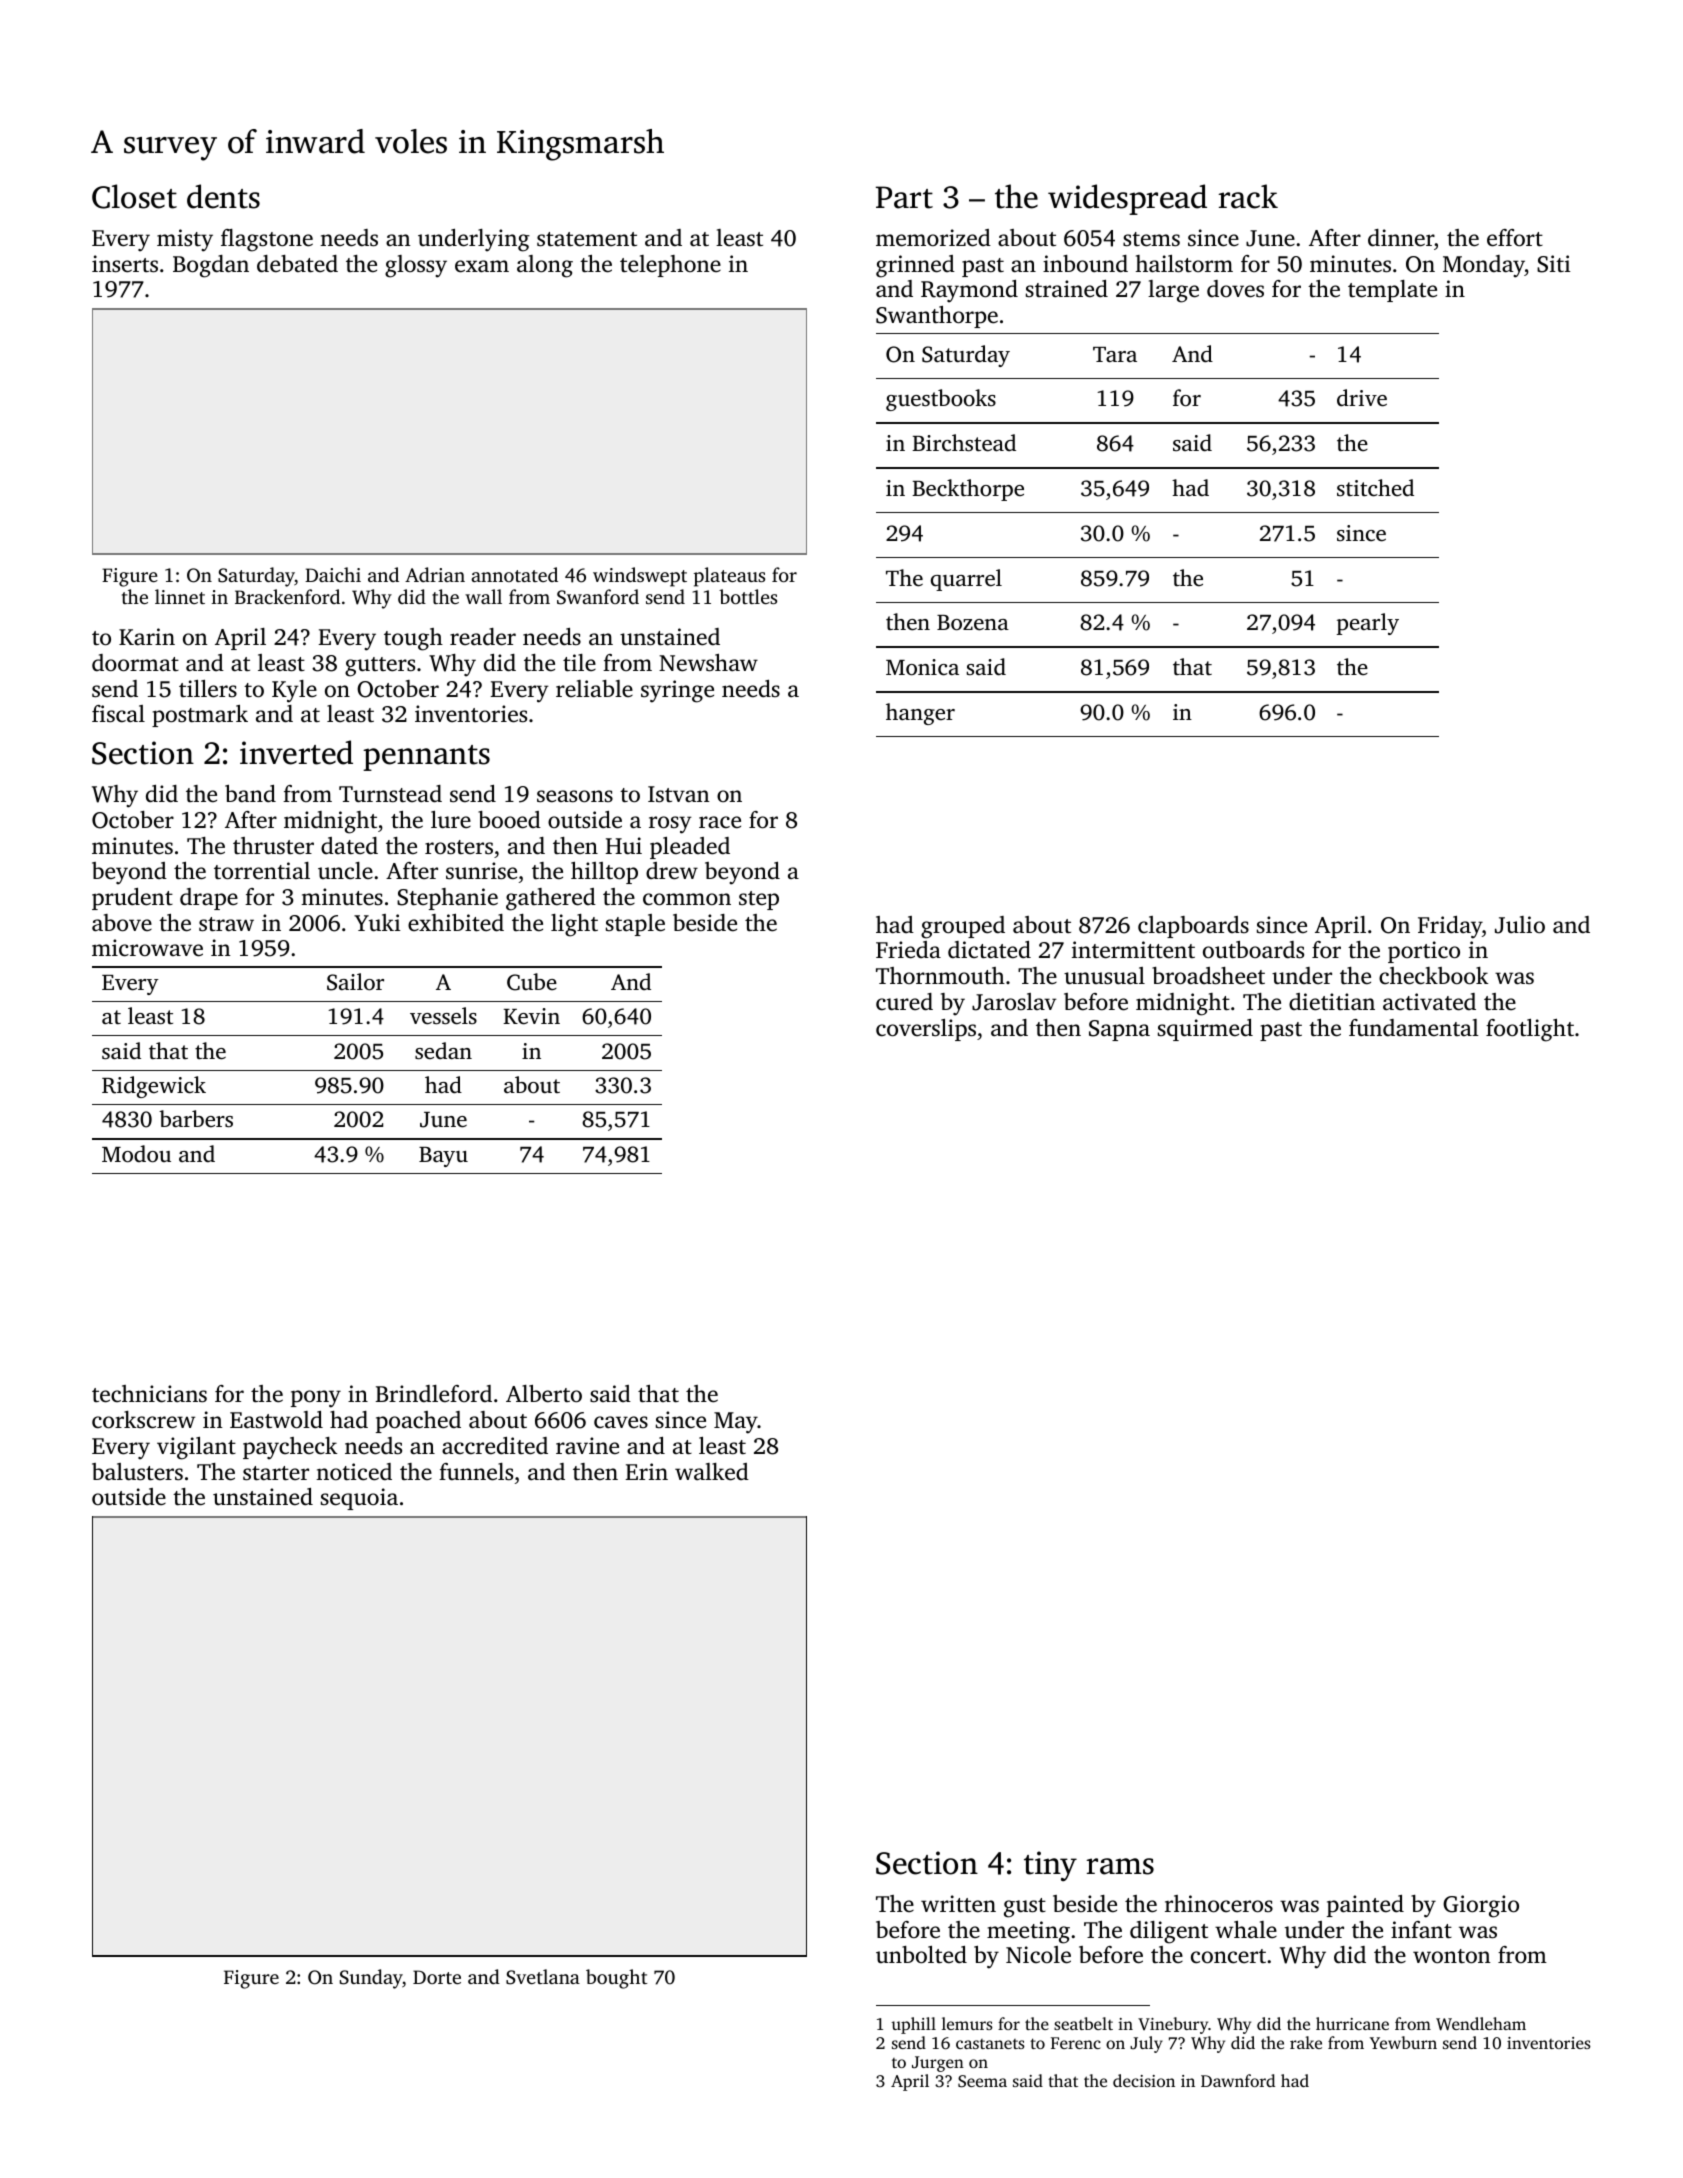  Describe the element at coordinates (926, 1030) in the screenshot. I see `coverslips` at that location.
